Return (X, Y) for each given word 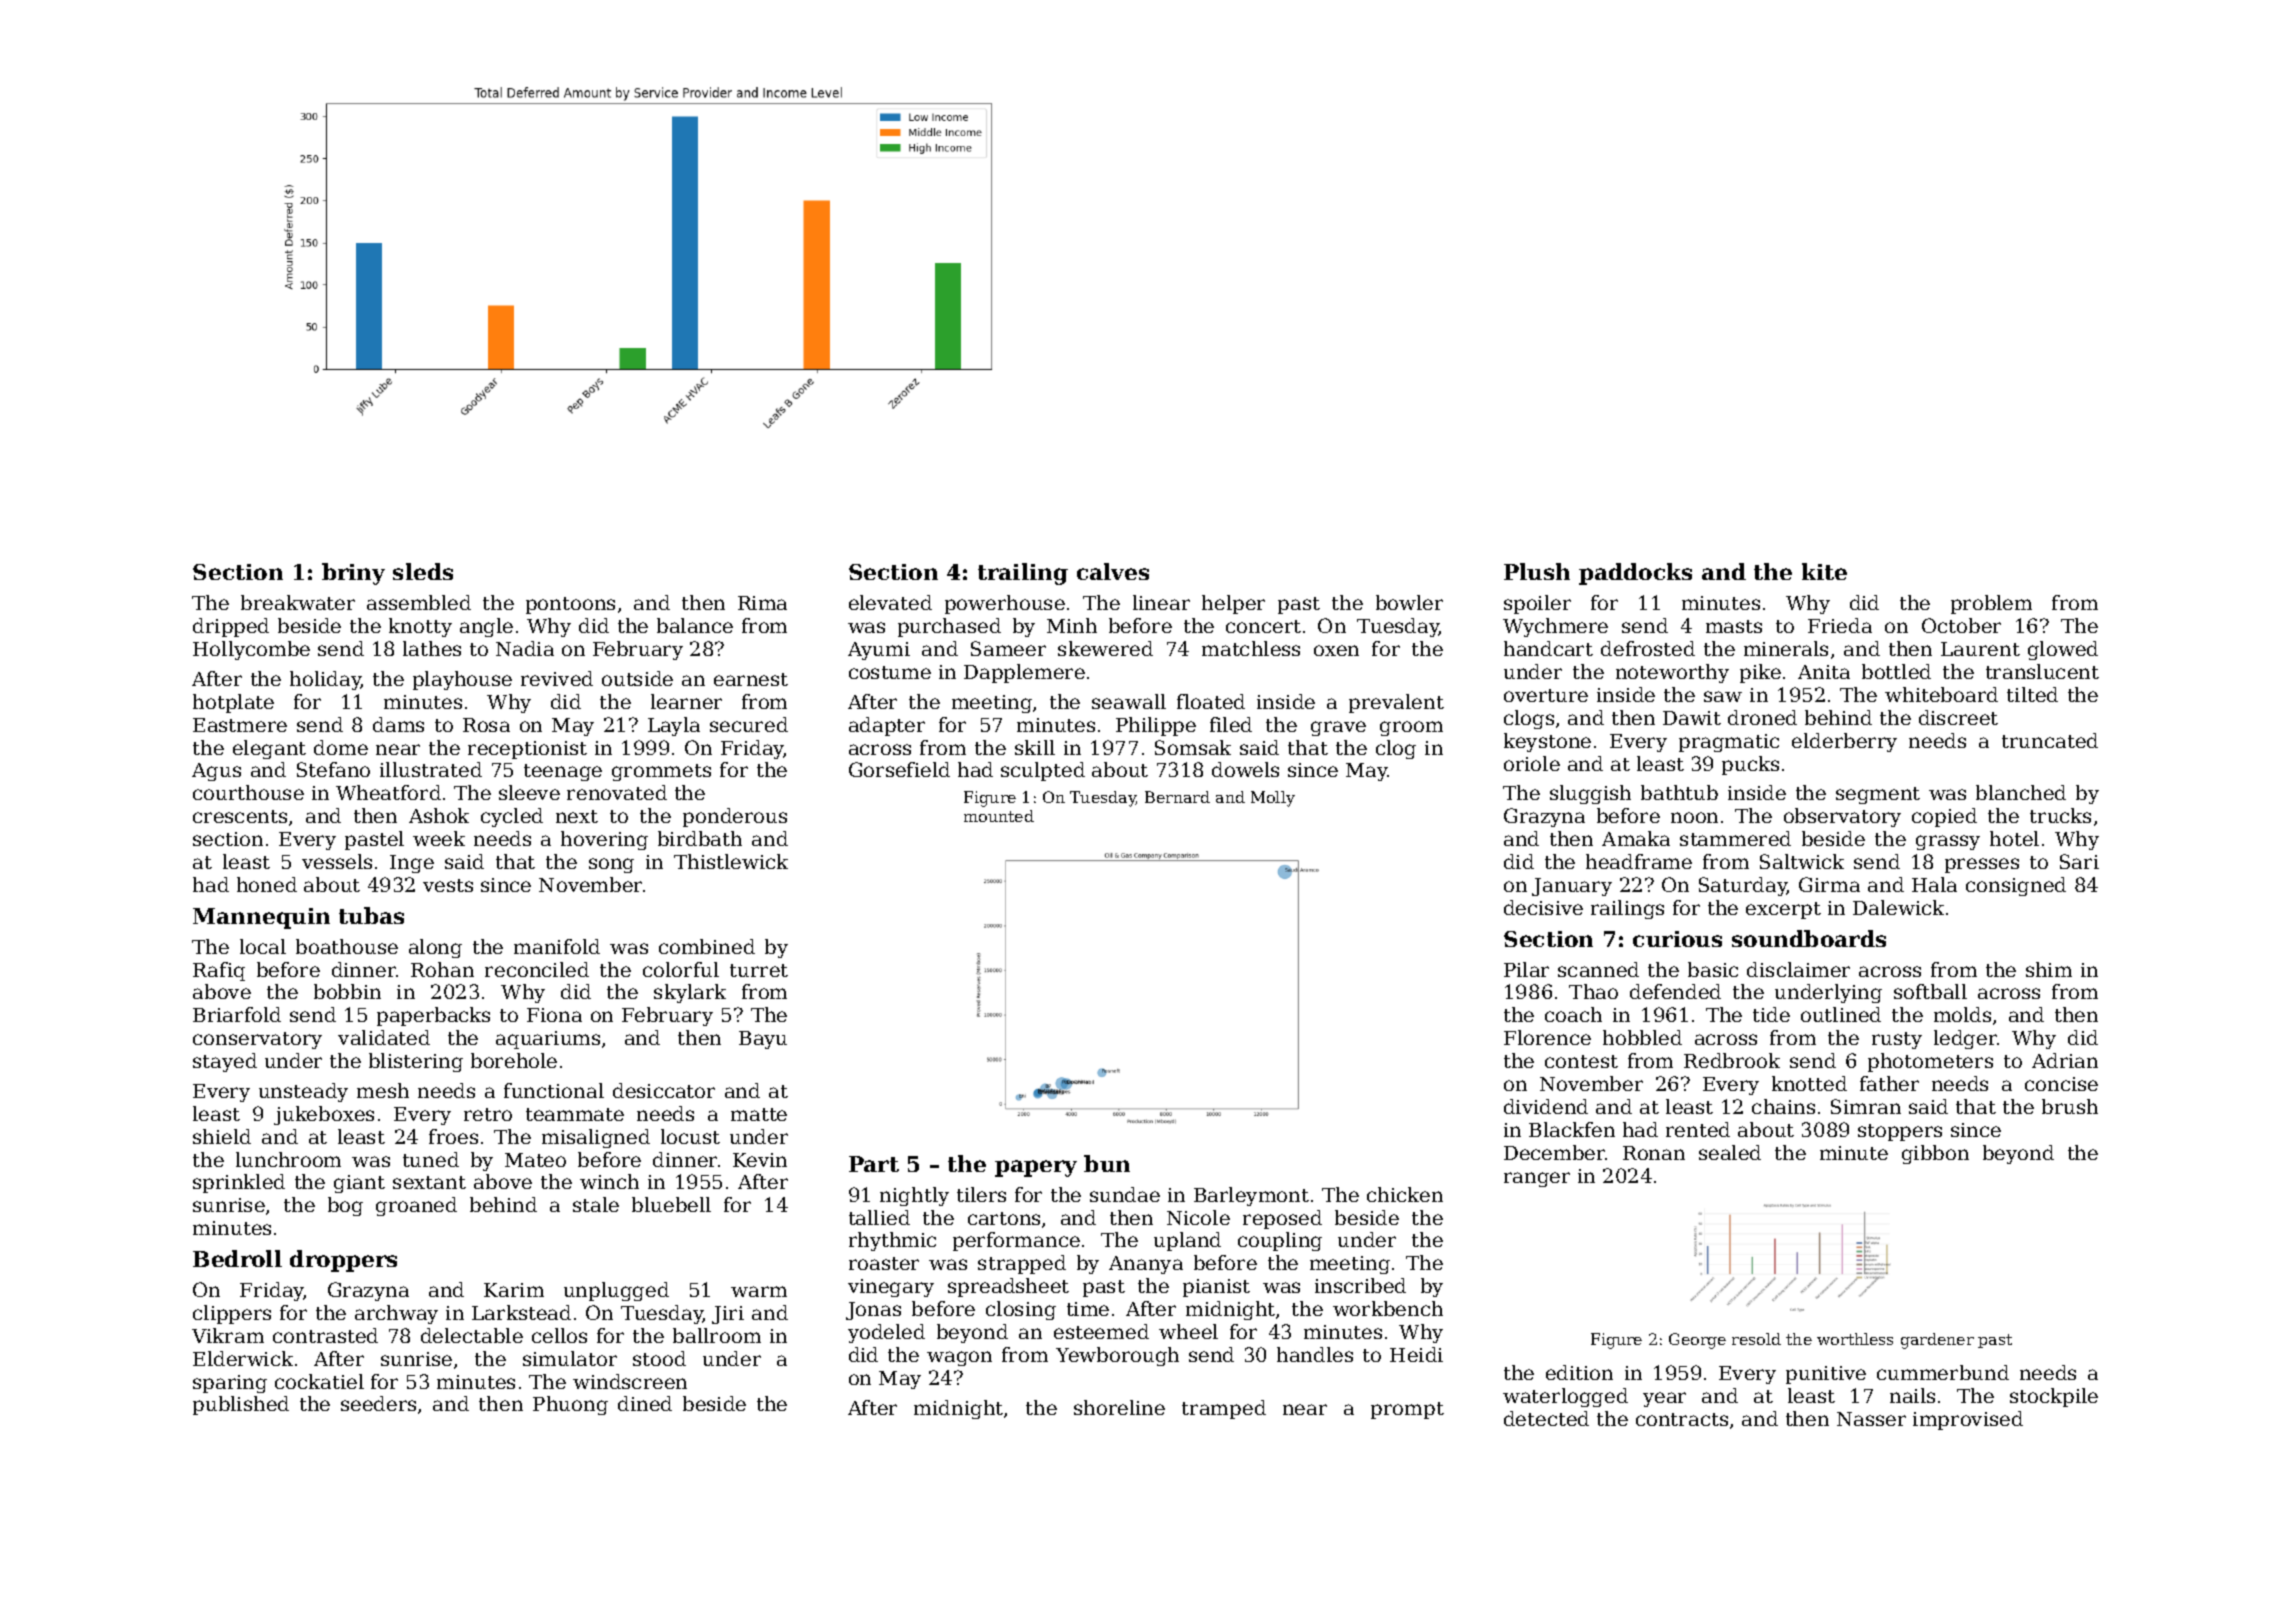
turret (759, 970)
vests (448, 885)
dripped (231, 627)
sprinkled (239, 1183)
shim (2049, 969)
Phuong (570, 1405)
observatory (1842, 817)
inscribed (1360, 1285)
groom (1411, 728)
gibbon (1935, 1154)
